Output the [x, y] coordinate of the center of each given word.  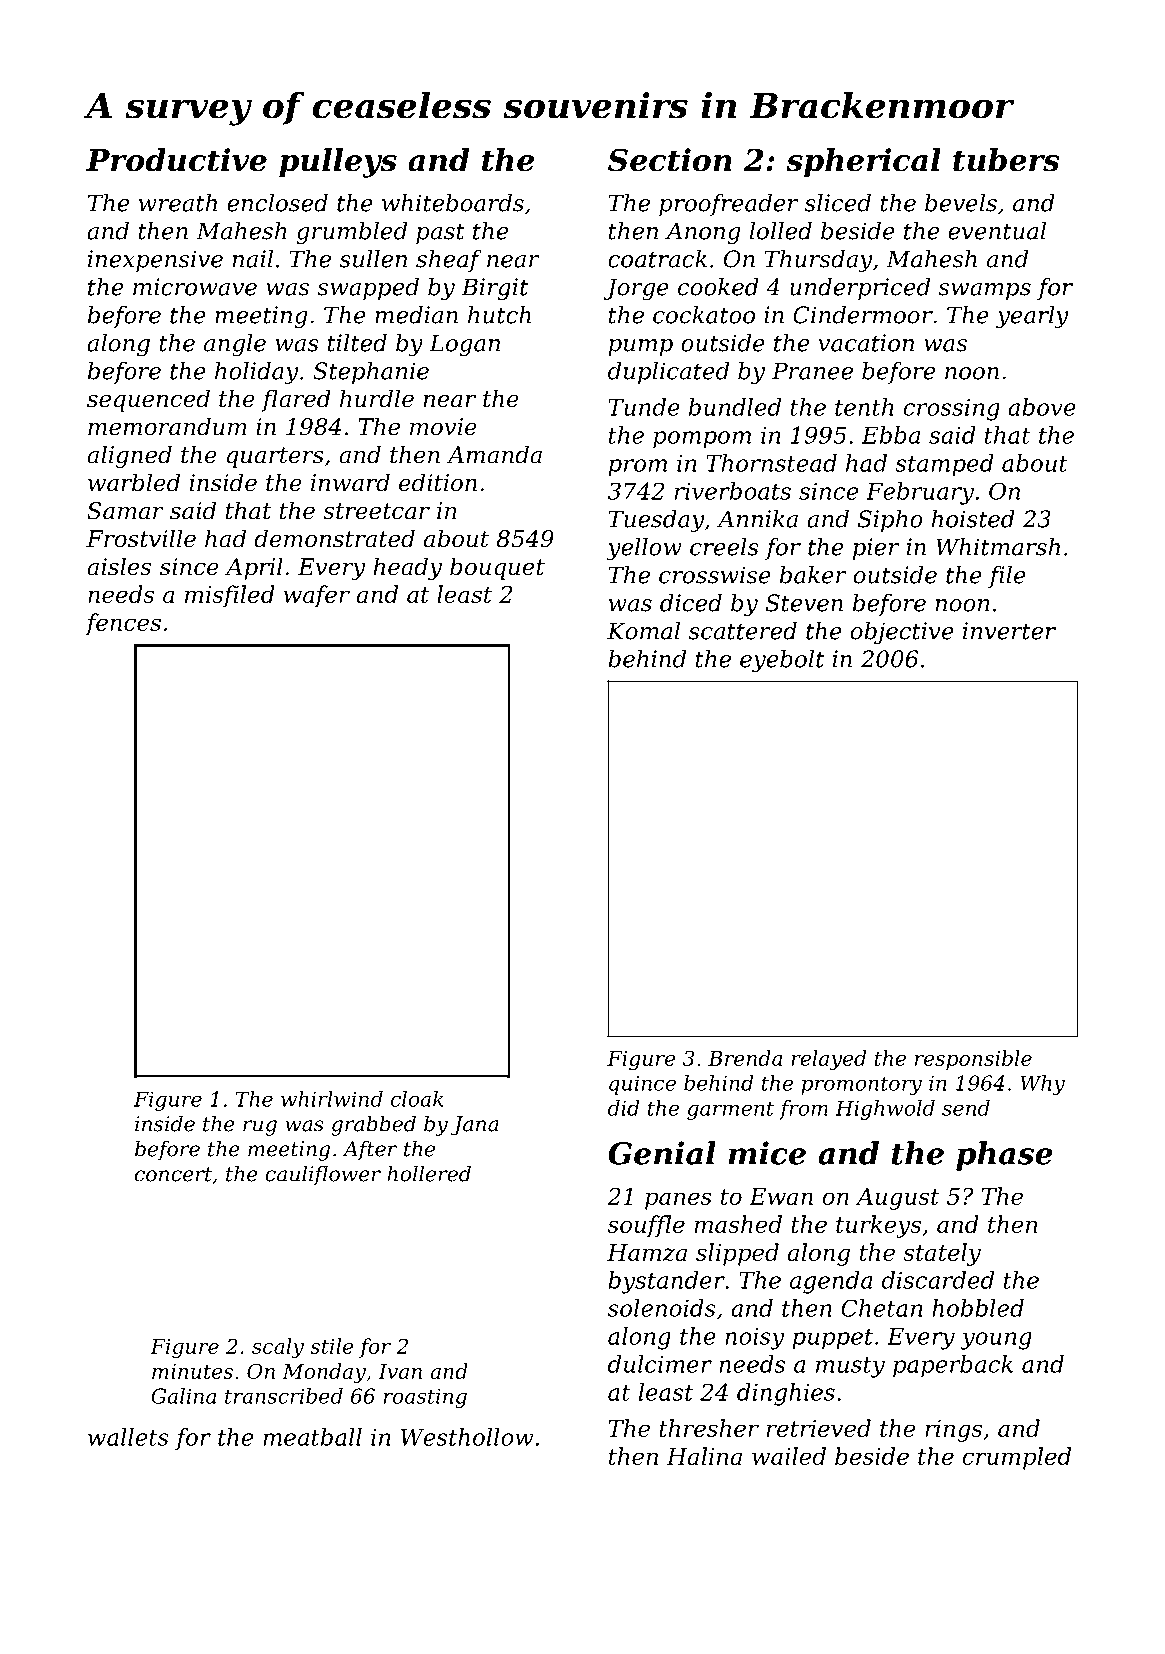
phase [1004, 1156]
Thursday [818, 261]
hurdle [377, 398]
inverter [1009, 631]
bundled [735, 407]
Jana [475, 1126]
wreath [178, 203]
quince [642, 1085]
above [1042, 407]
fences [123, 624]
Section [670, 160]
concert [173, 1174]
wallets [128, 1437]
